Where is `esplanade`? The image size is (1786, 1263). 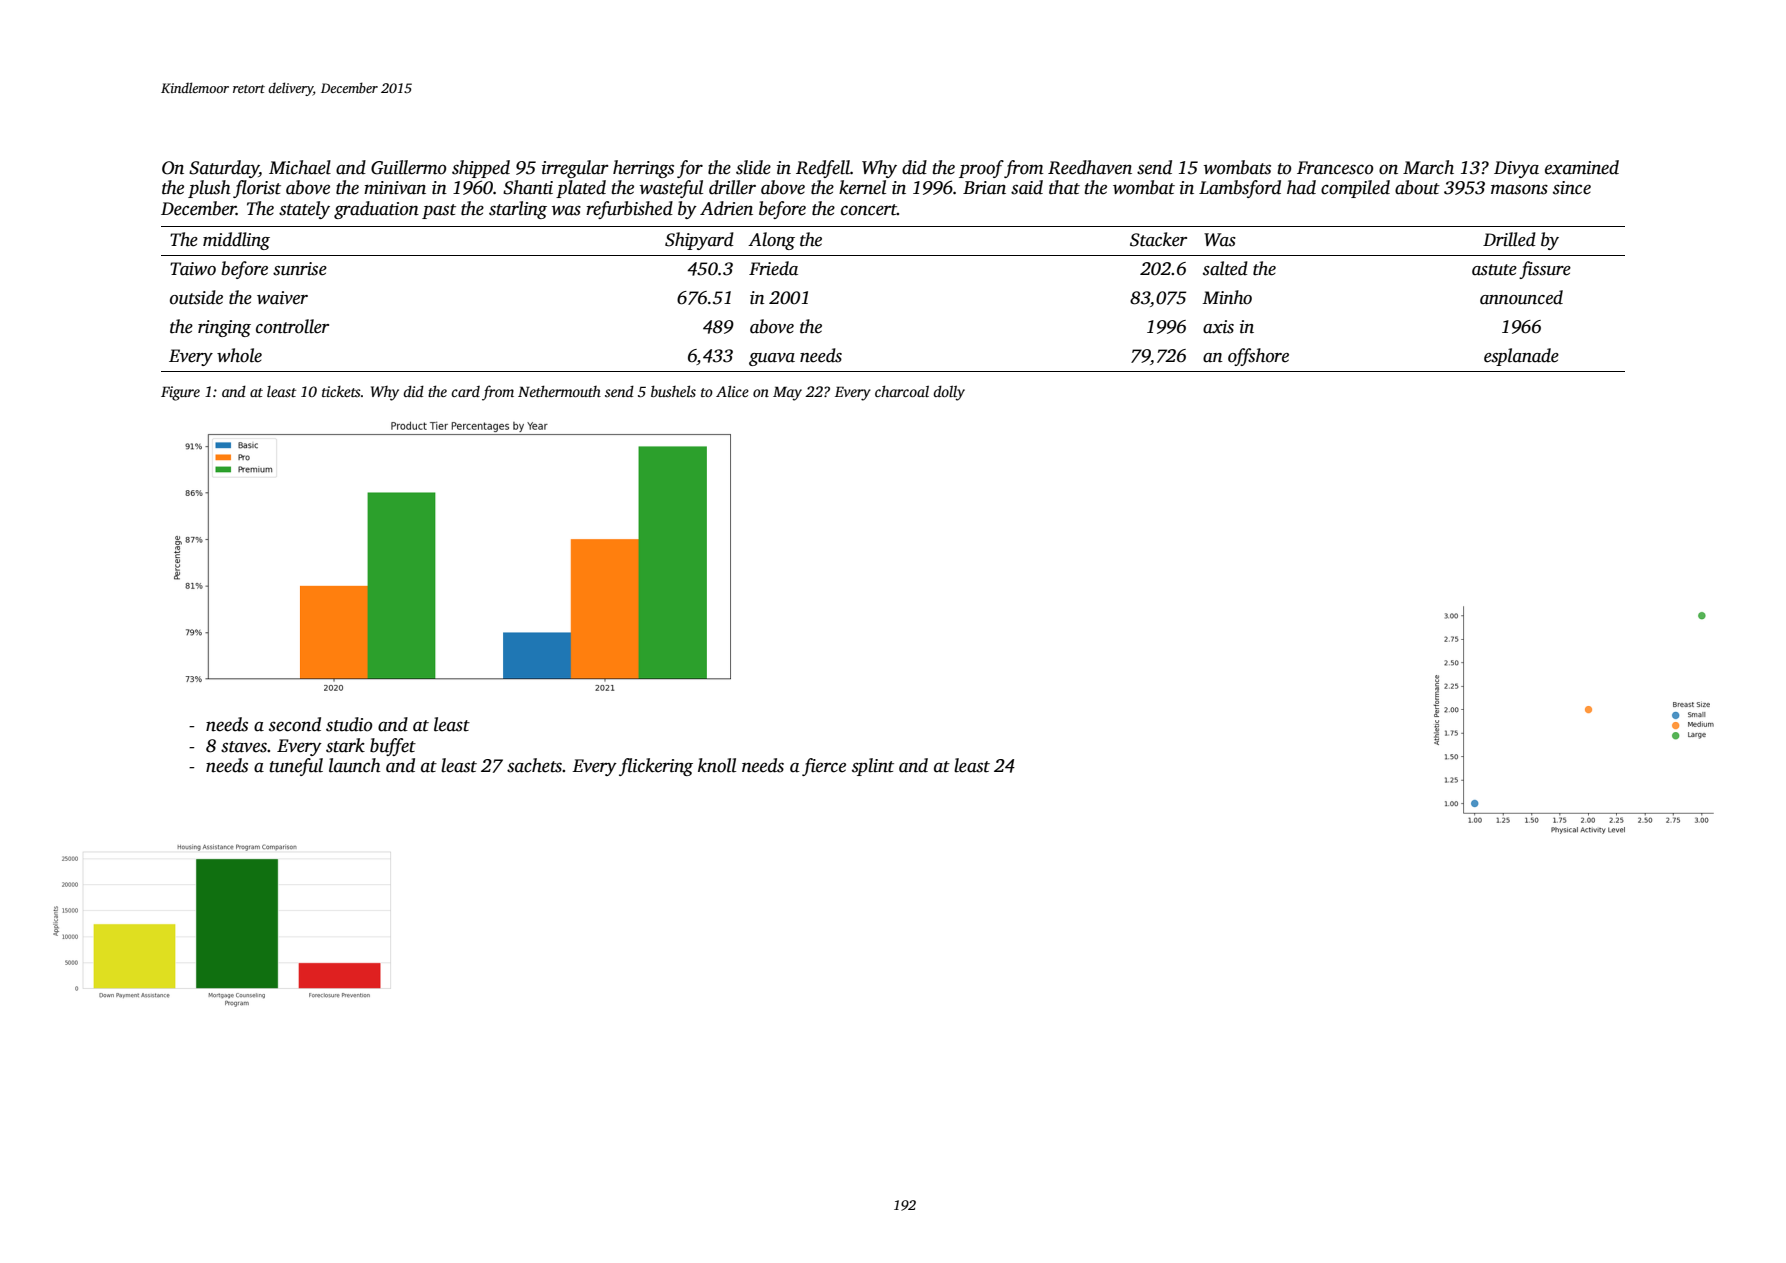
esplanade is located at coordinates (1521, 357).
